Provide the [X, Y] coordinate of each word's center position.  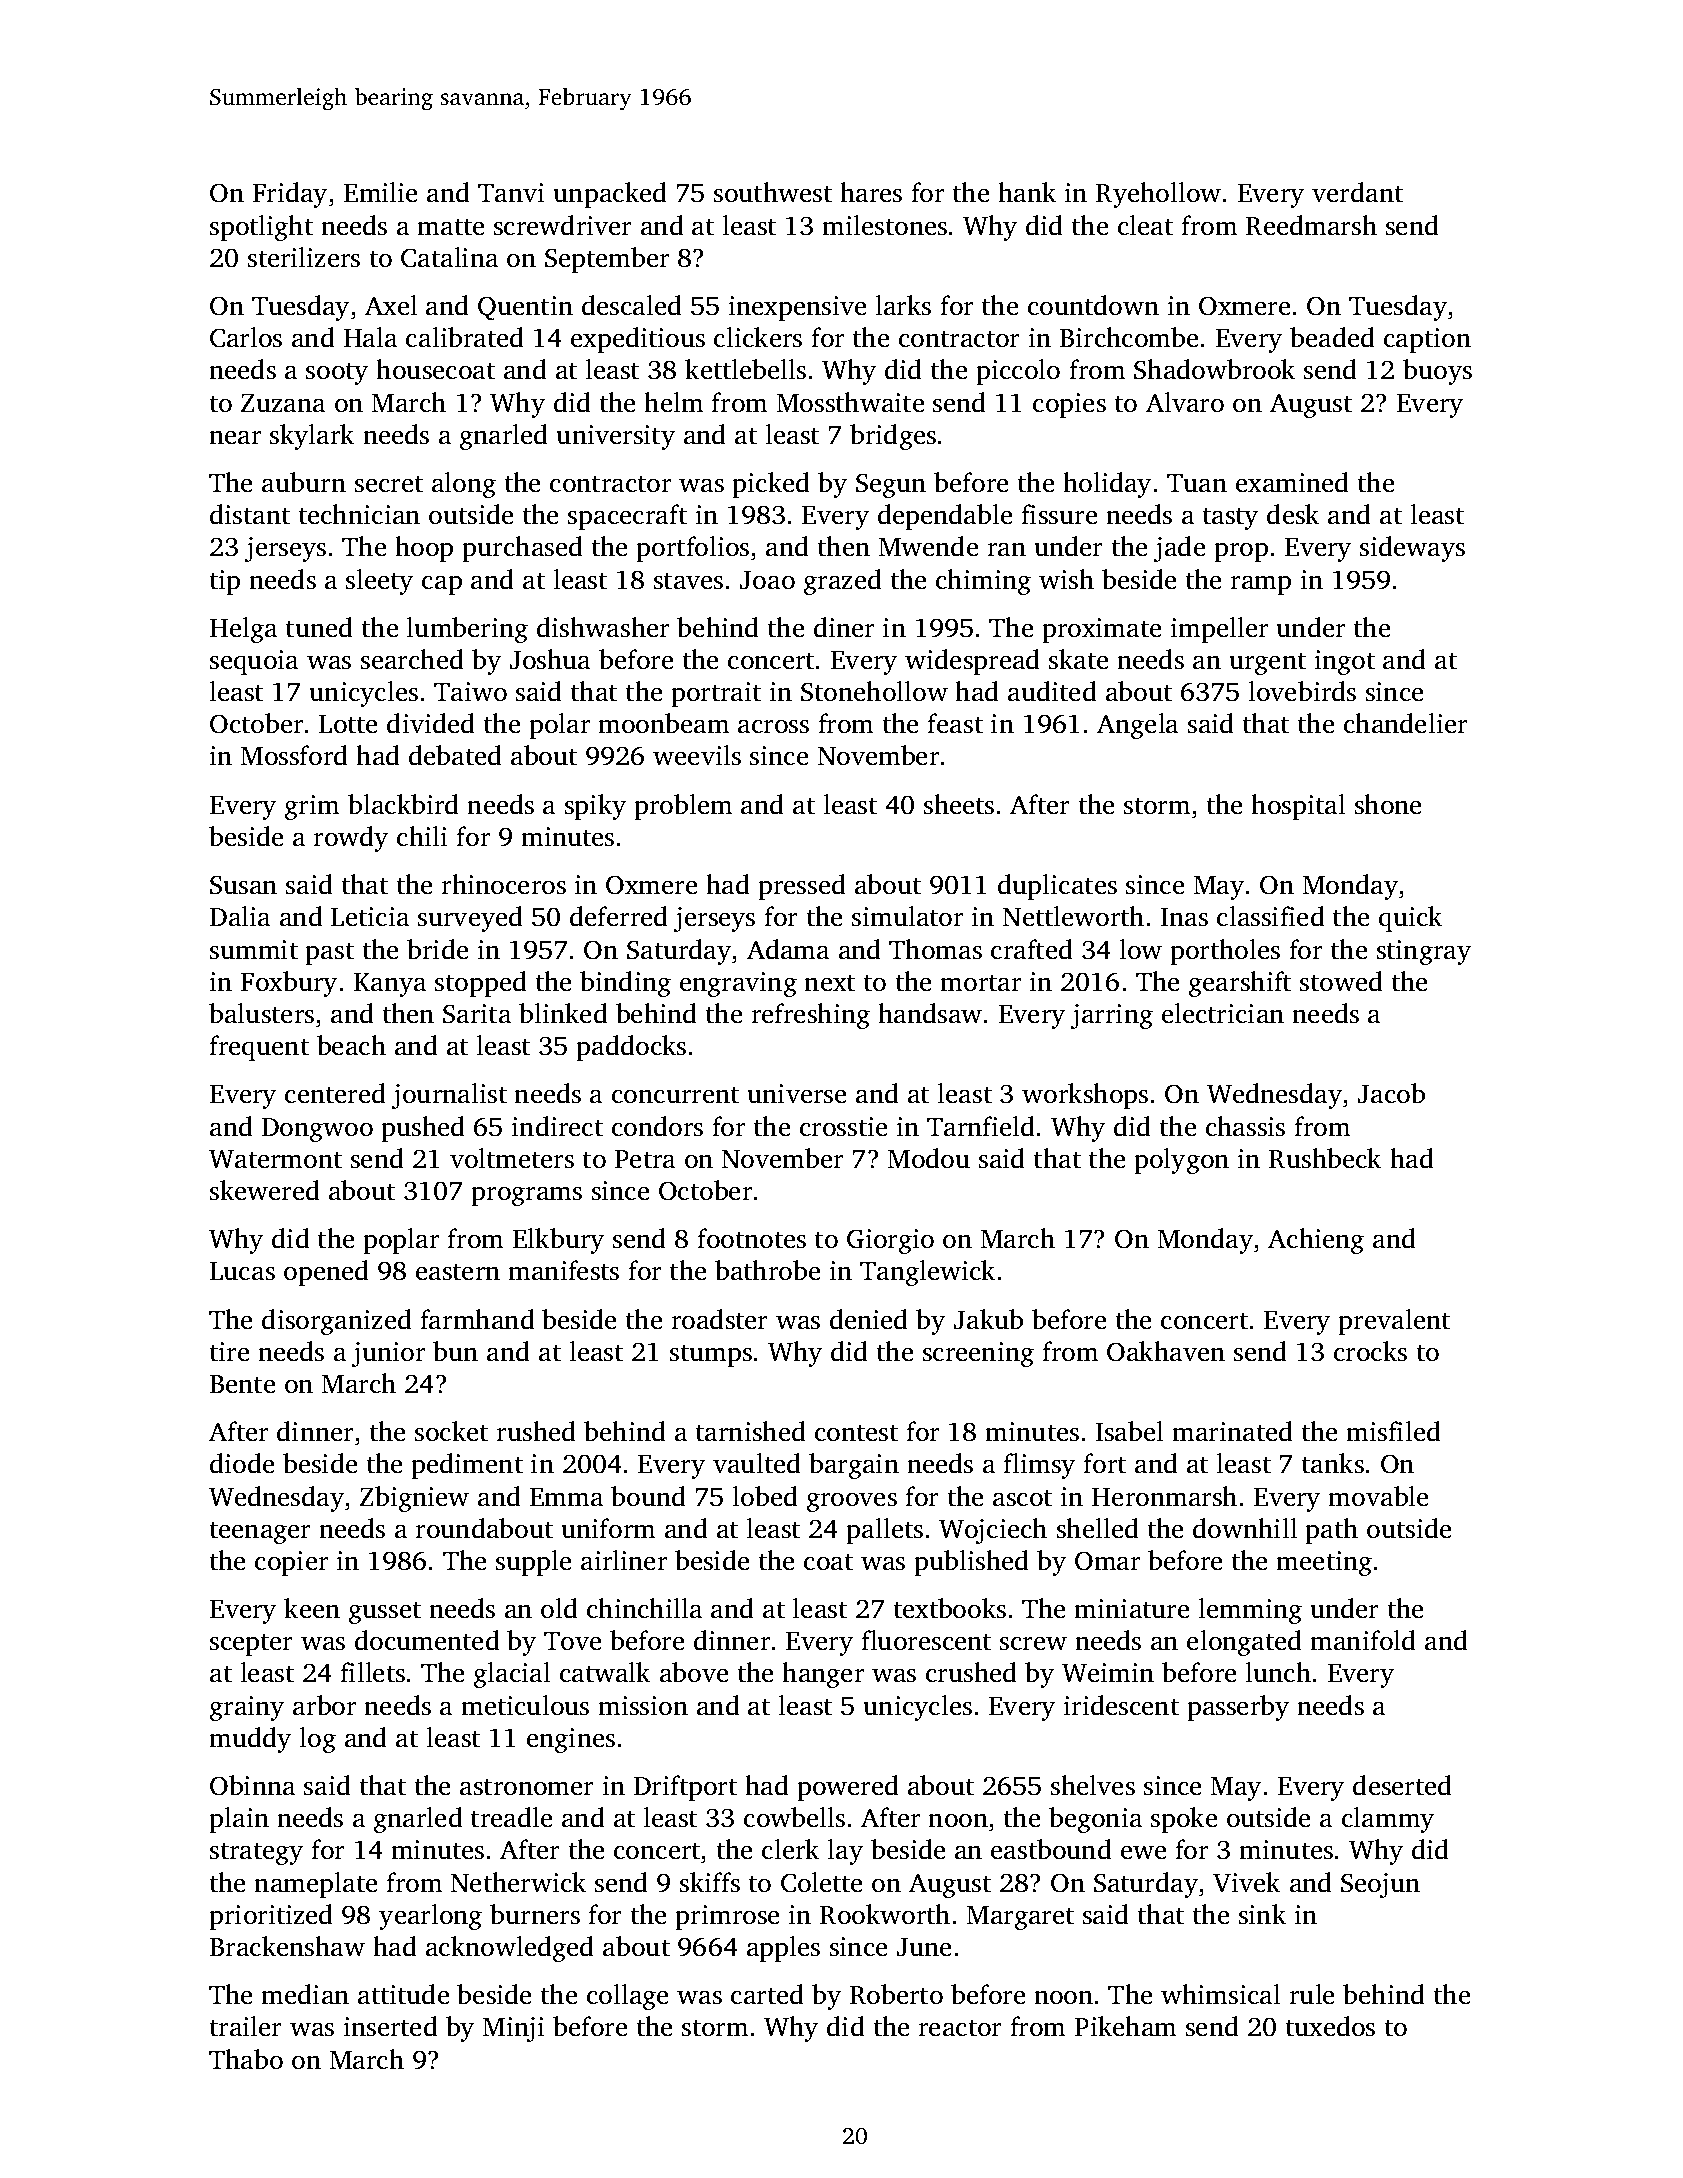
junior [388, 1354]
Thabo [246, 2059]
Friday [289, 195]
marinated [1232, 1431]
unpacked [610, 195]
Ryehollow [1158, 195]
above [694, 1672]
